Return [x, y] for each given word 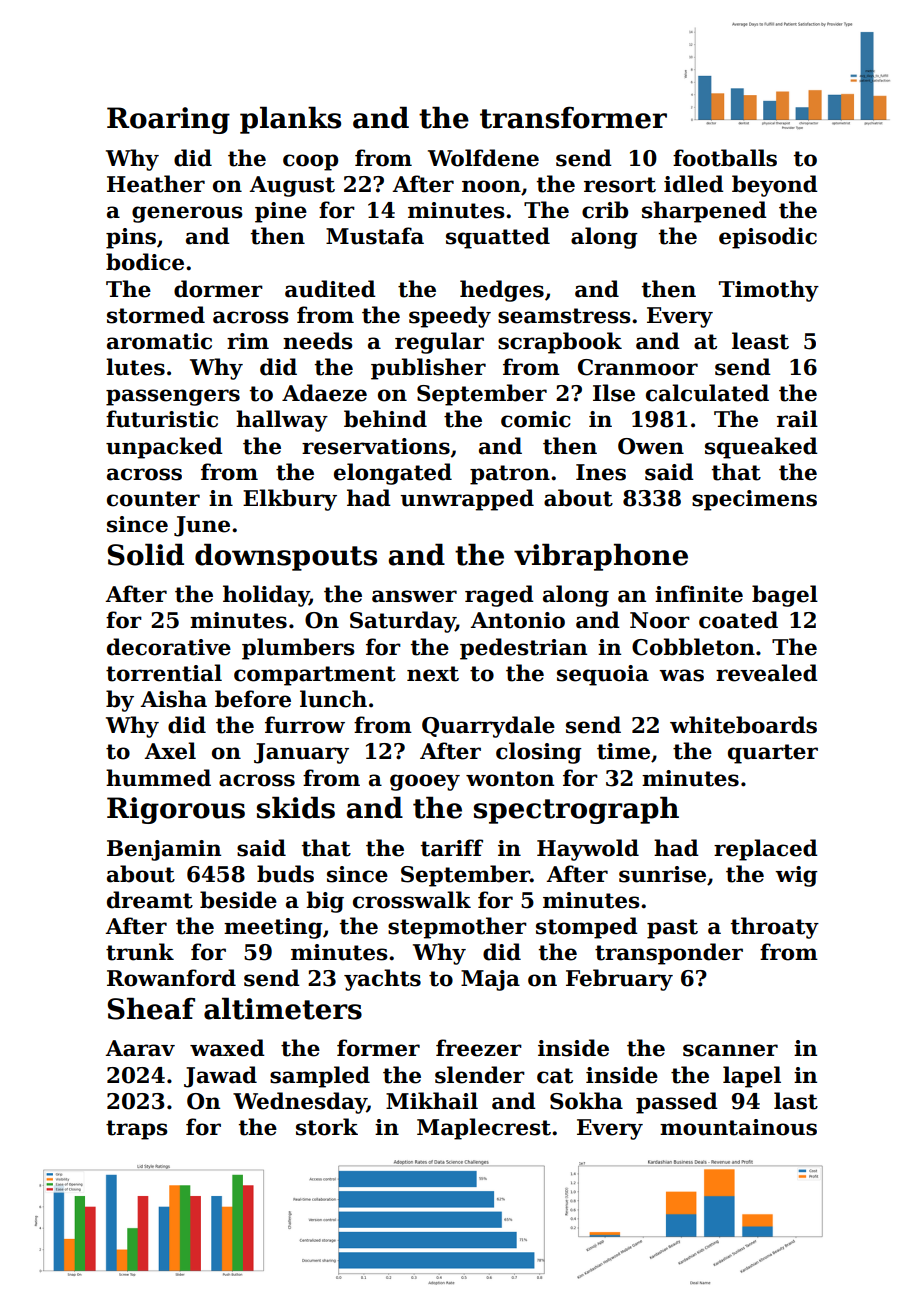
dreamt [150, 900]
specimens [754, 500]
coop [310, 162]
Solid [146, 554]
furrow [305, 725]
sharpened [704, 212]
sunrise [662, 874]
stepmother [457, 928]
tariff [452, 848]
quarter [773, 754]
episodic [768, 238]
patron [510, 475]
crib [605, 210]
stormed [156, 315]
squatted [498, 238]
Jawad [220, 1077]
